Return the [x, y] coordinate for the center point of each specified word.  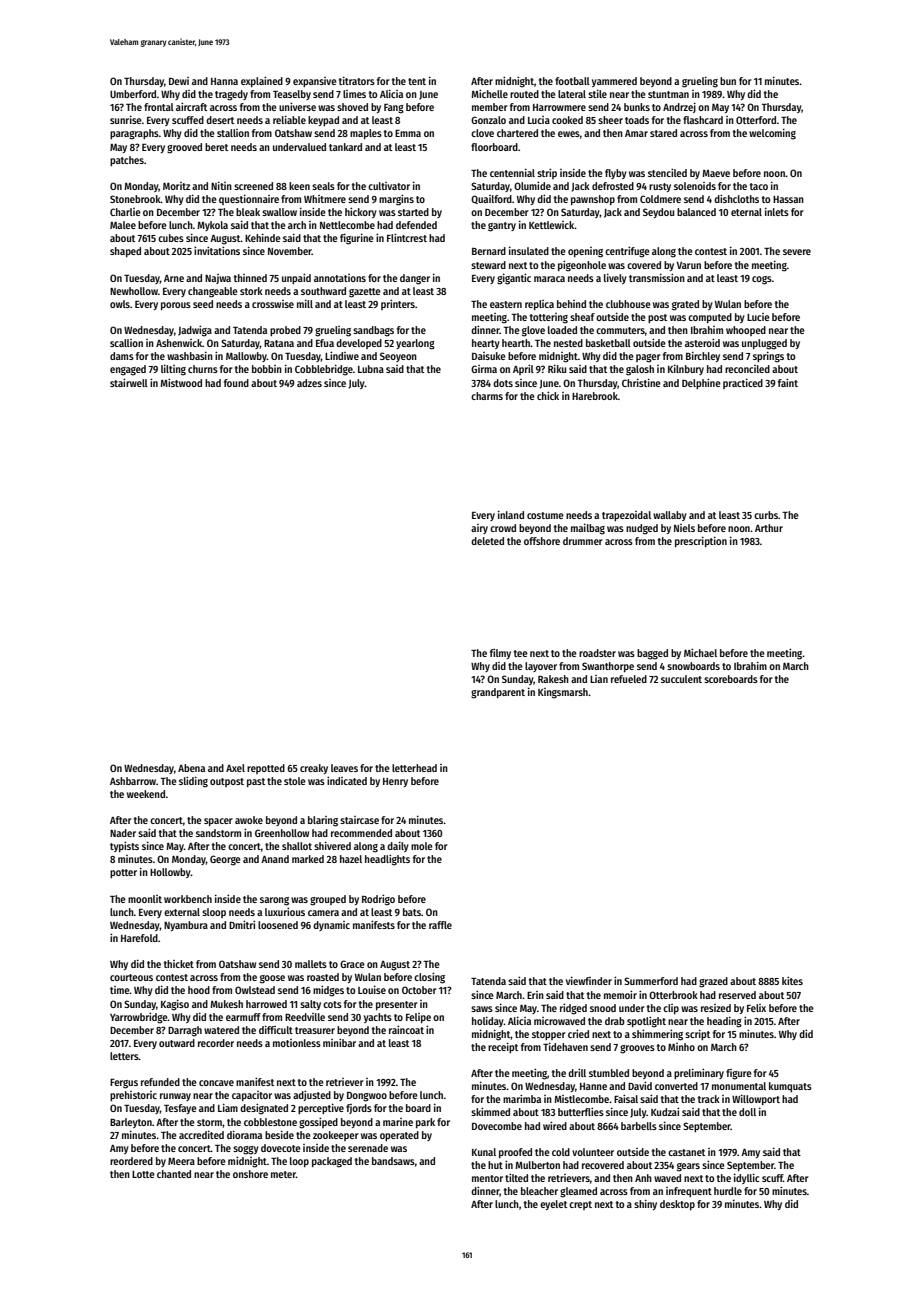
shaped [125, 252]
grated [685, 305]
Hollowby [170, 873]
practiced [743, 383]
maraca [549, 279]
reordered [131, 1161]
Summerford [651, 981]
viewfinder [589, 980]
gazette [365, 293]
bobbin [267, 369]
